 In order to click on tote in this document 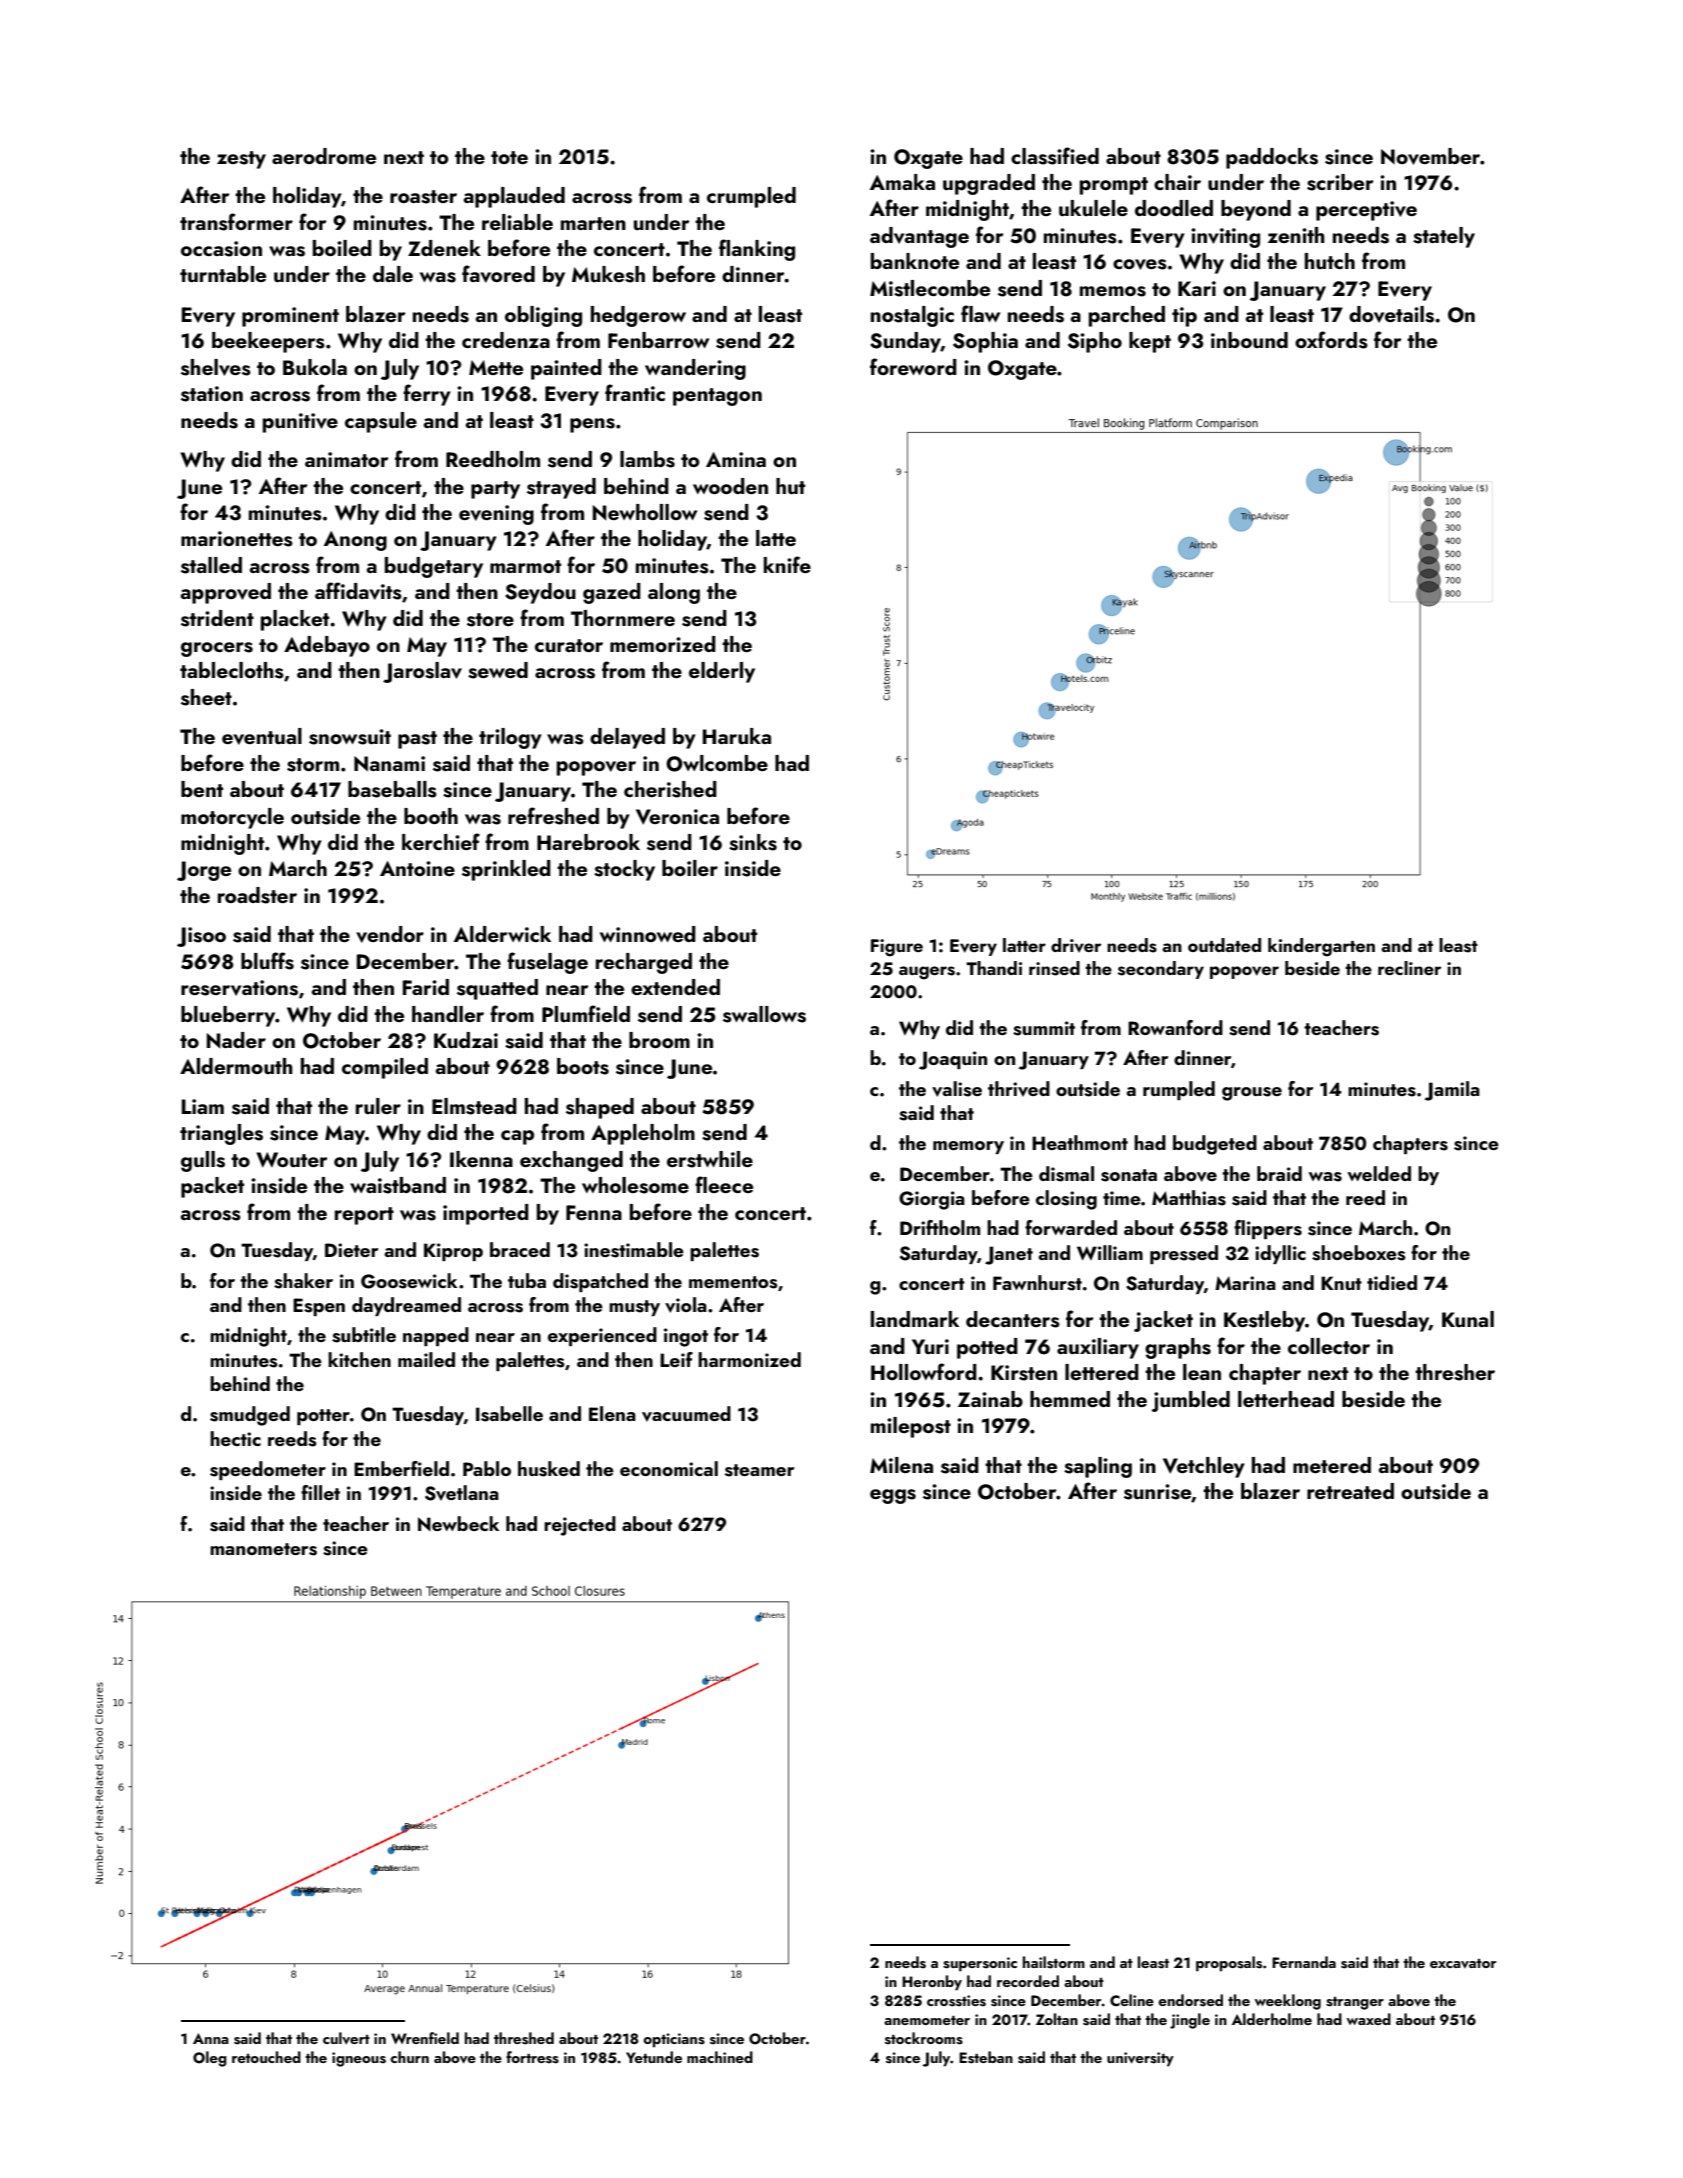, I will do `click(509, 157)`.
